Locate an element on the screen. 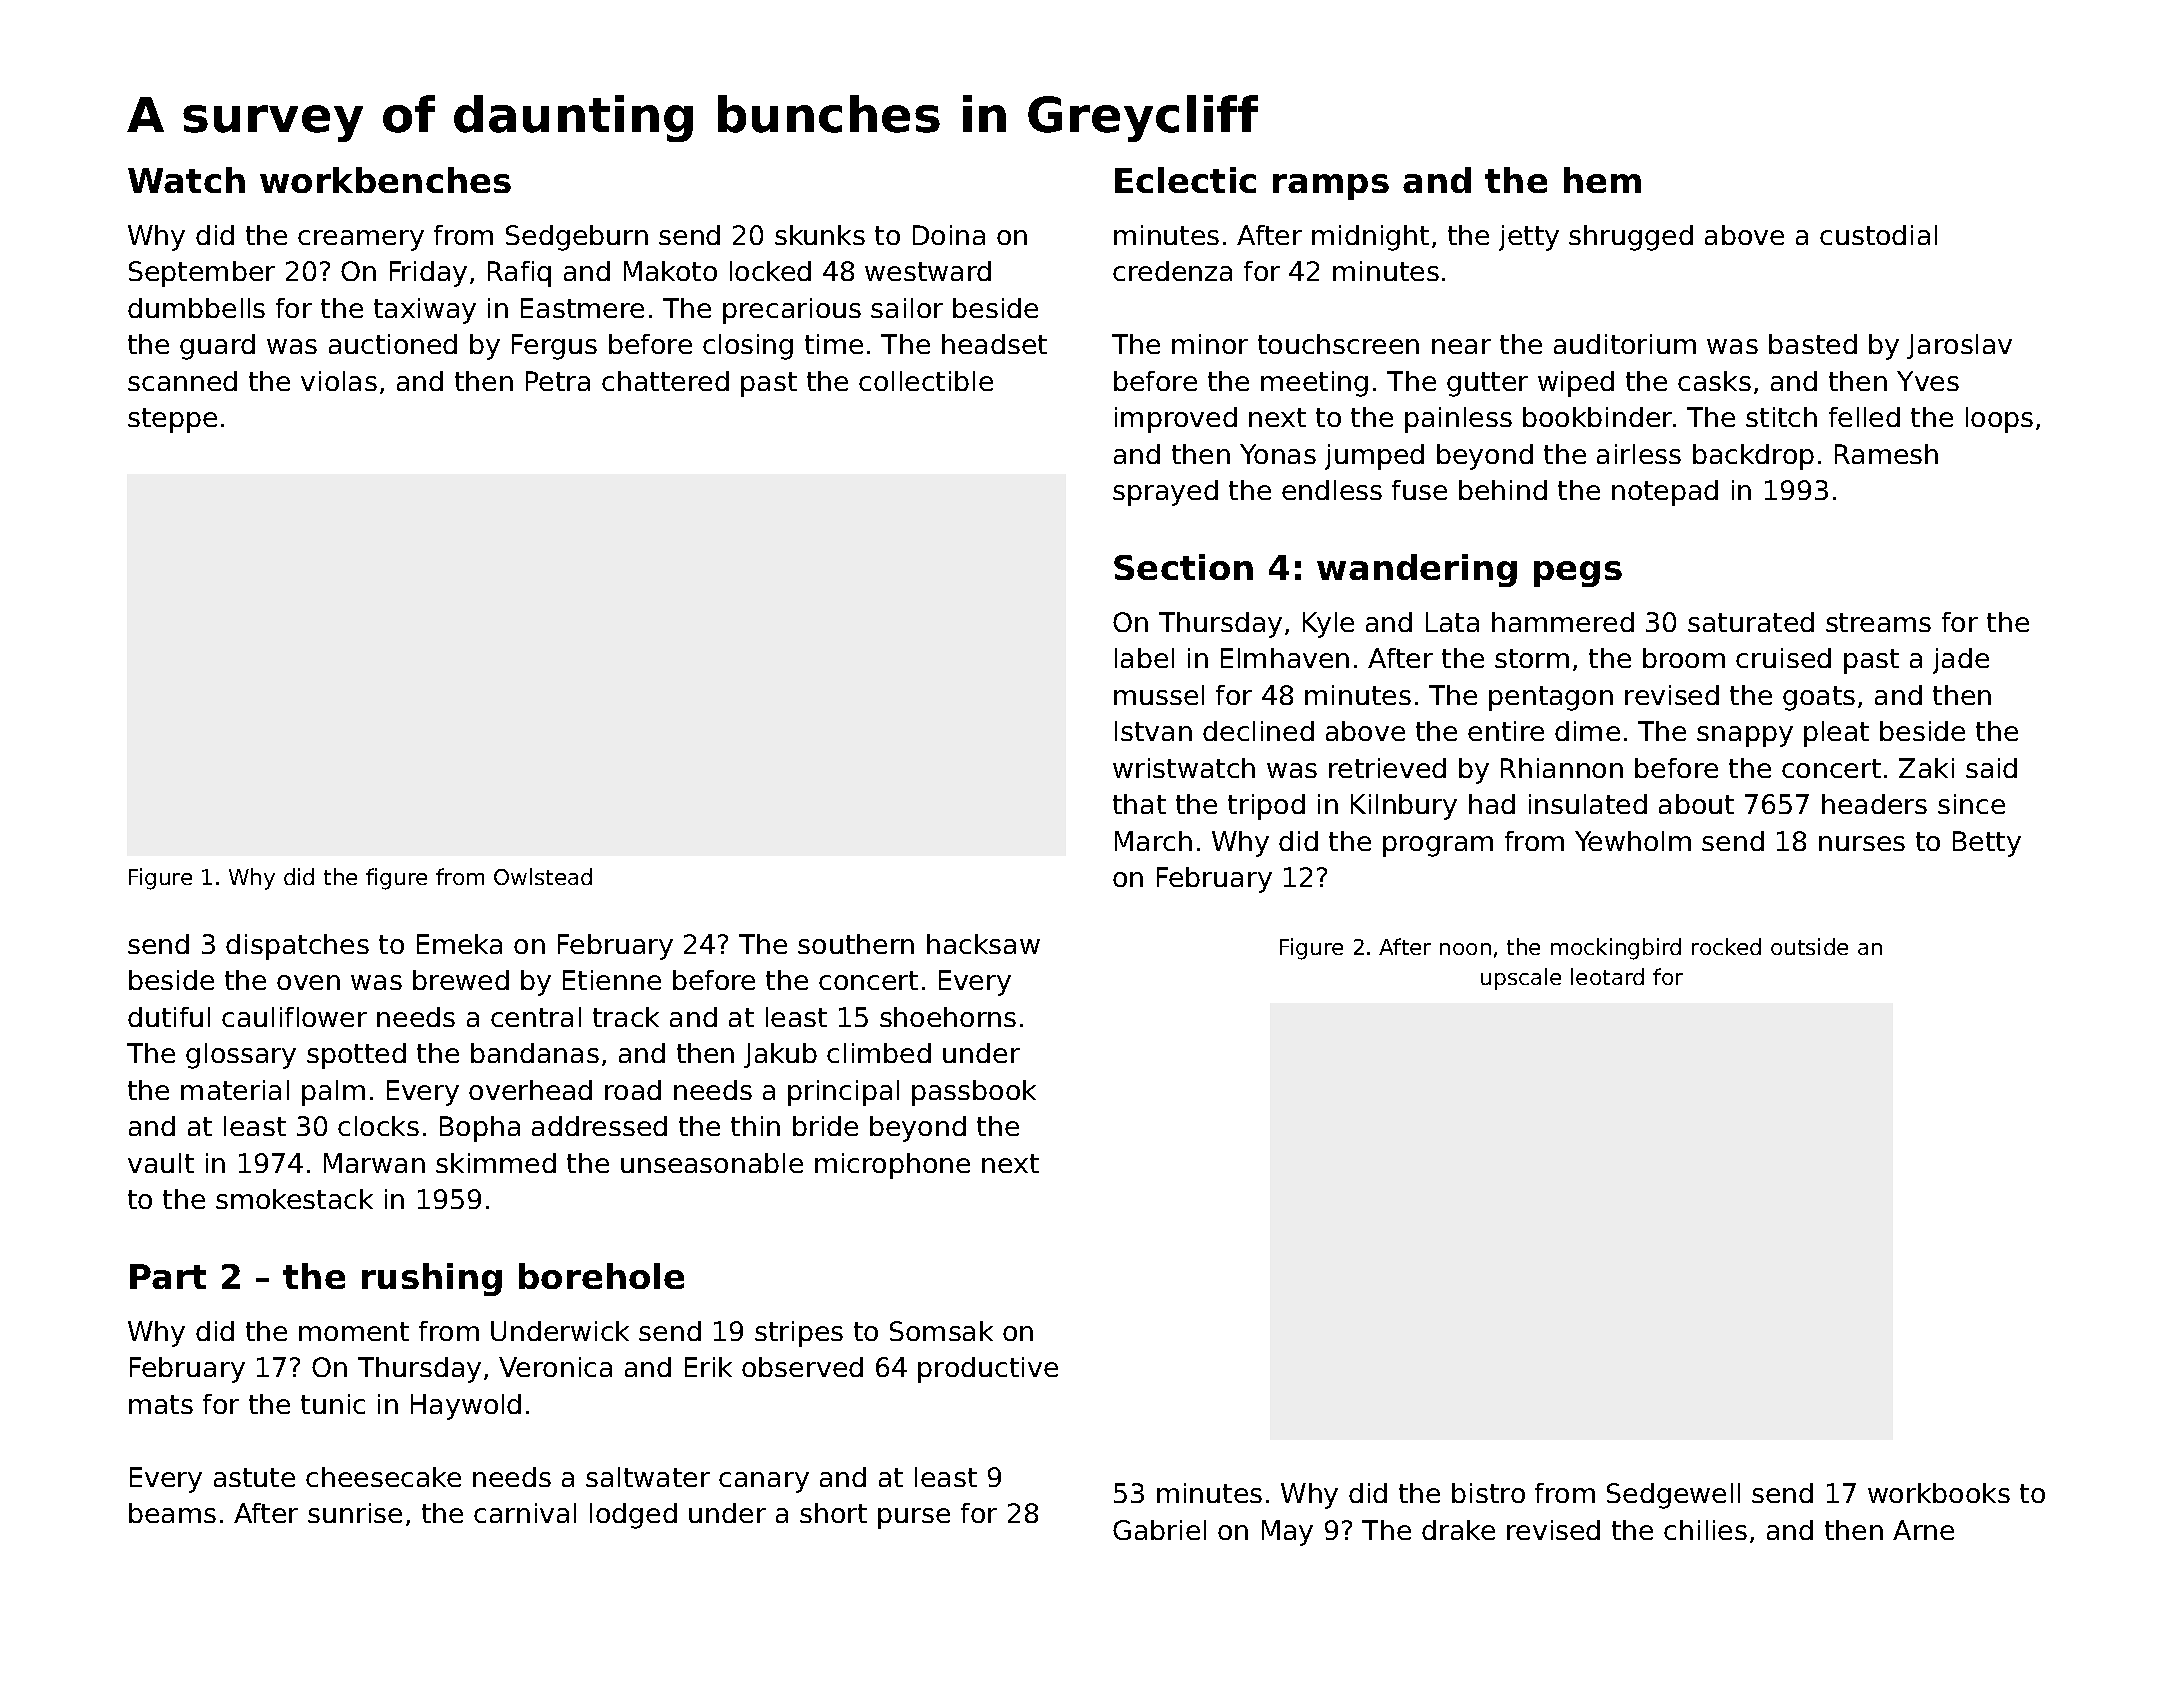  loops is located at coordinates (1999, 420).
